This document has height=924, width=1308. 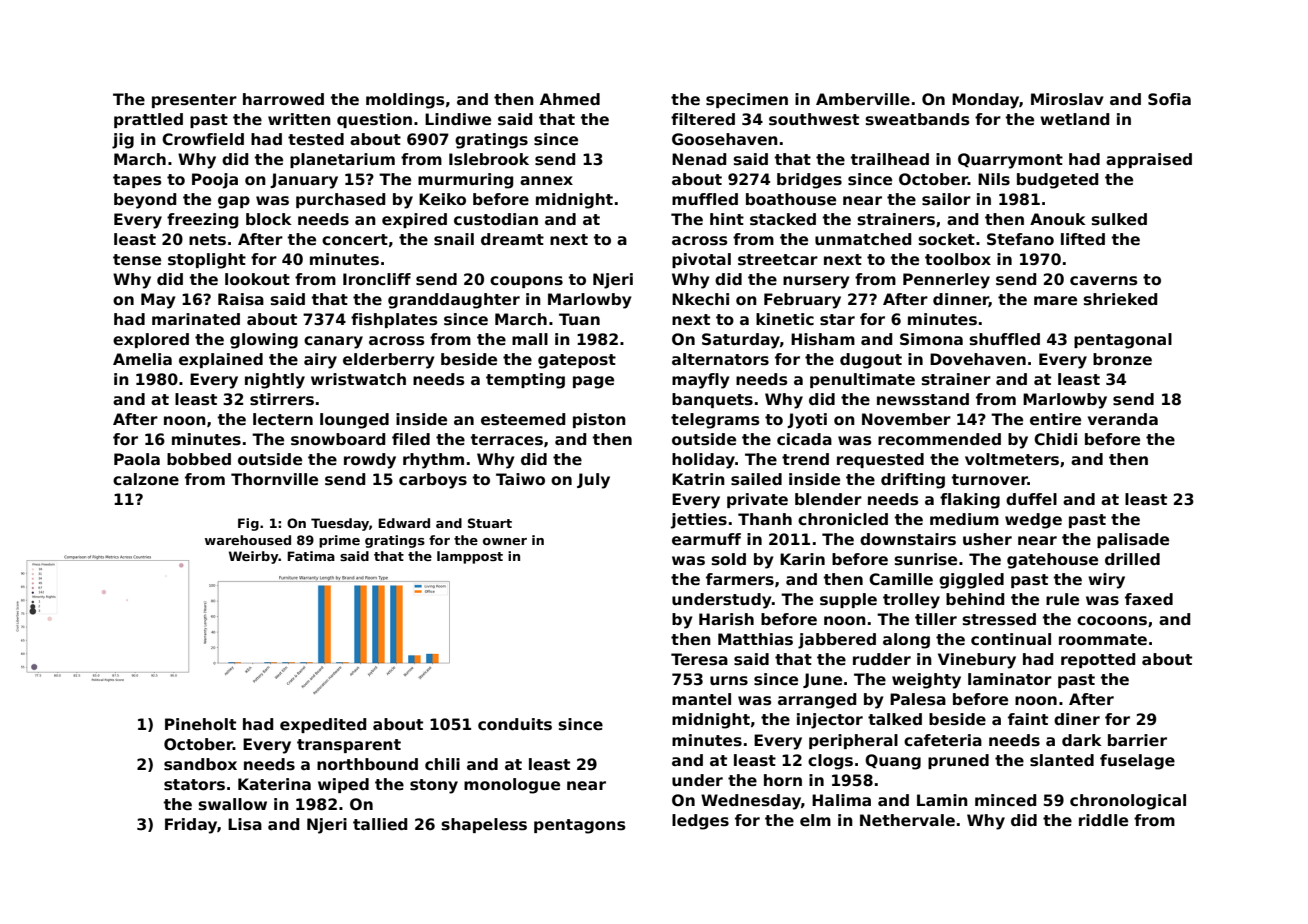 What do you see at coordinates (577, 361) in the document?
I see `gatepost` at bounding box center [577, 361].
